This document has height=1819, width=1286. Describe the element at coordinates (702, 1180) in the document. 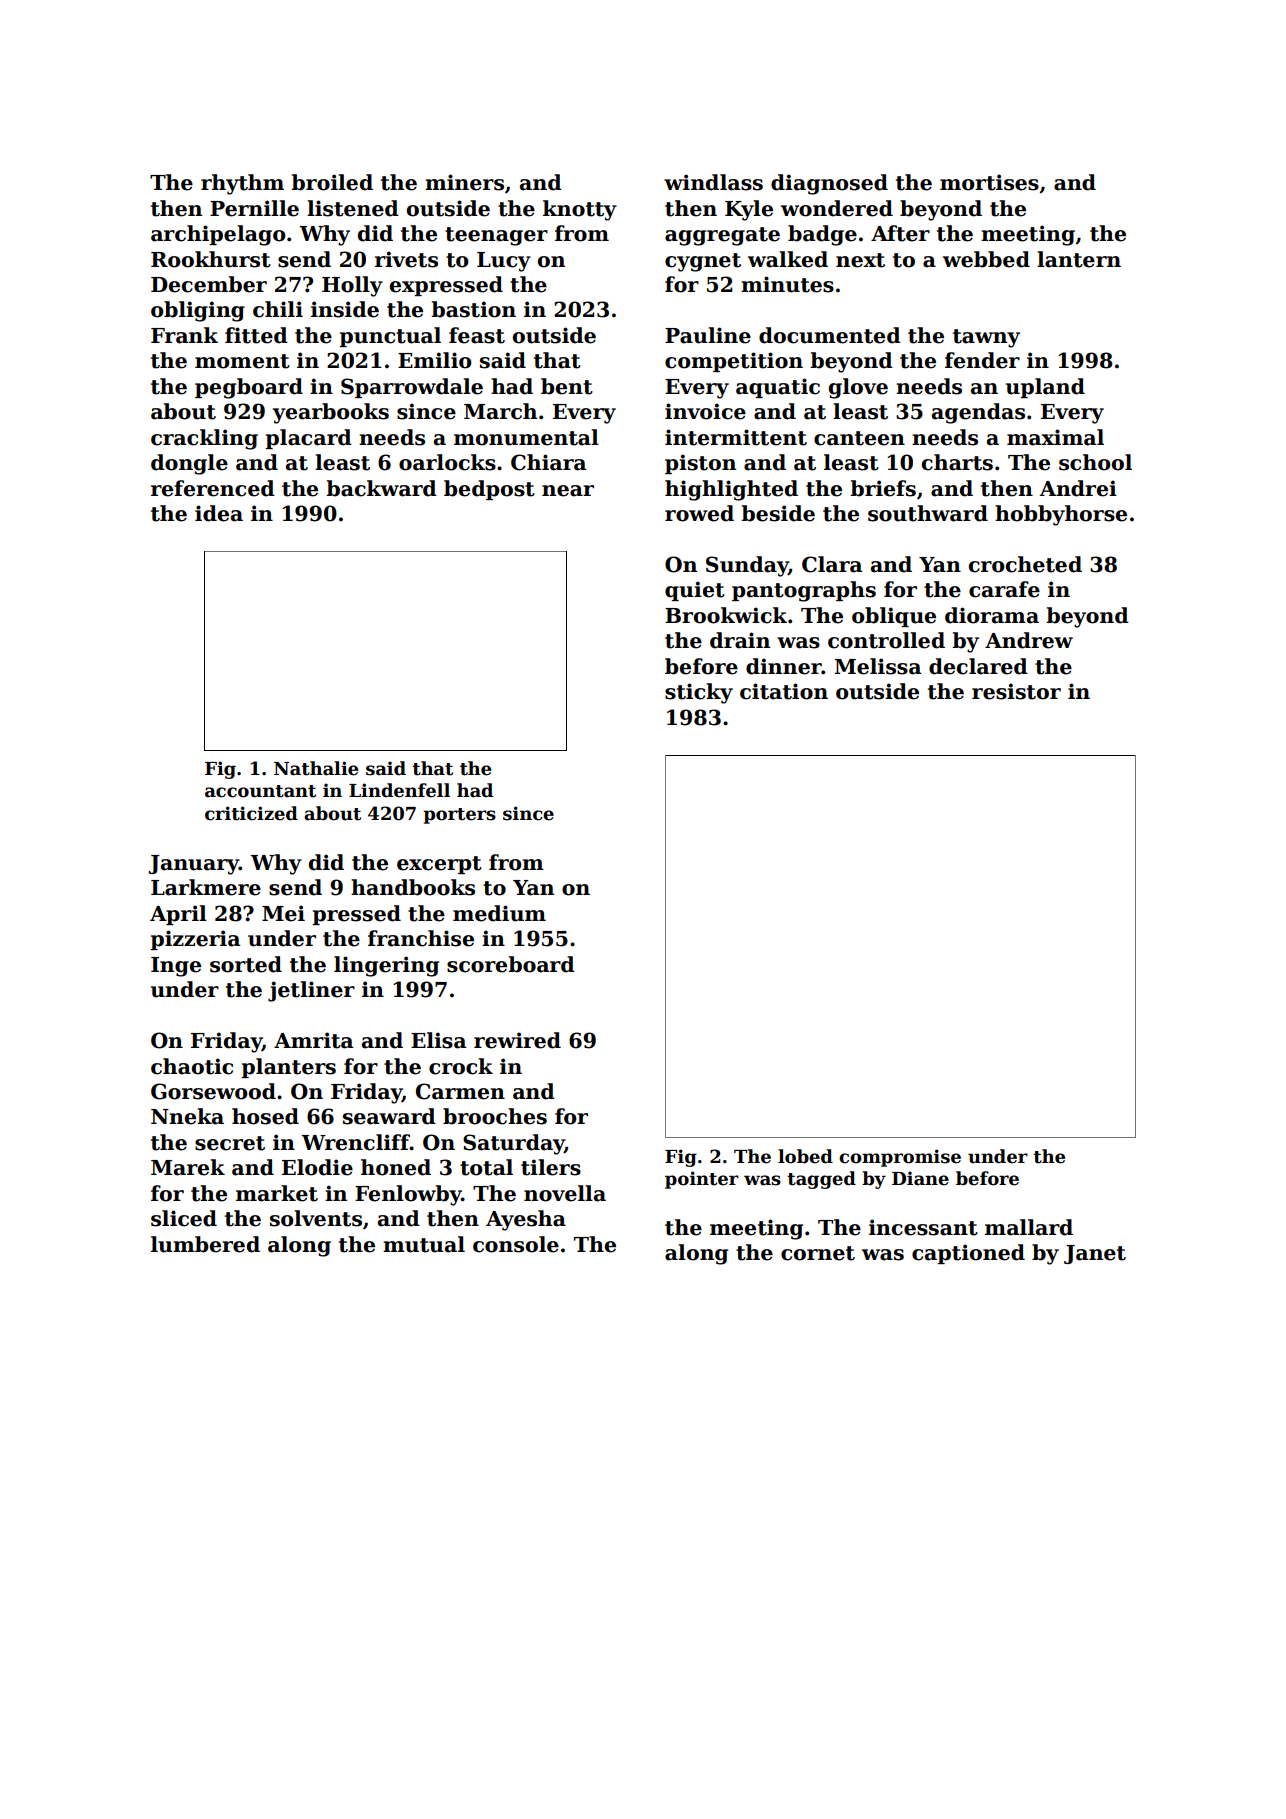

I see `pointer` at that location.
